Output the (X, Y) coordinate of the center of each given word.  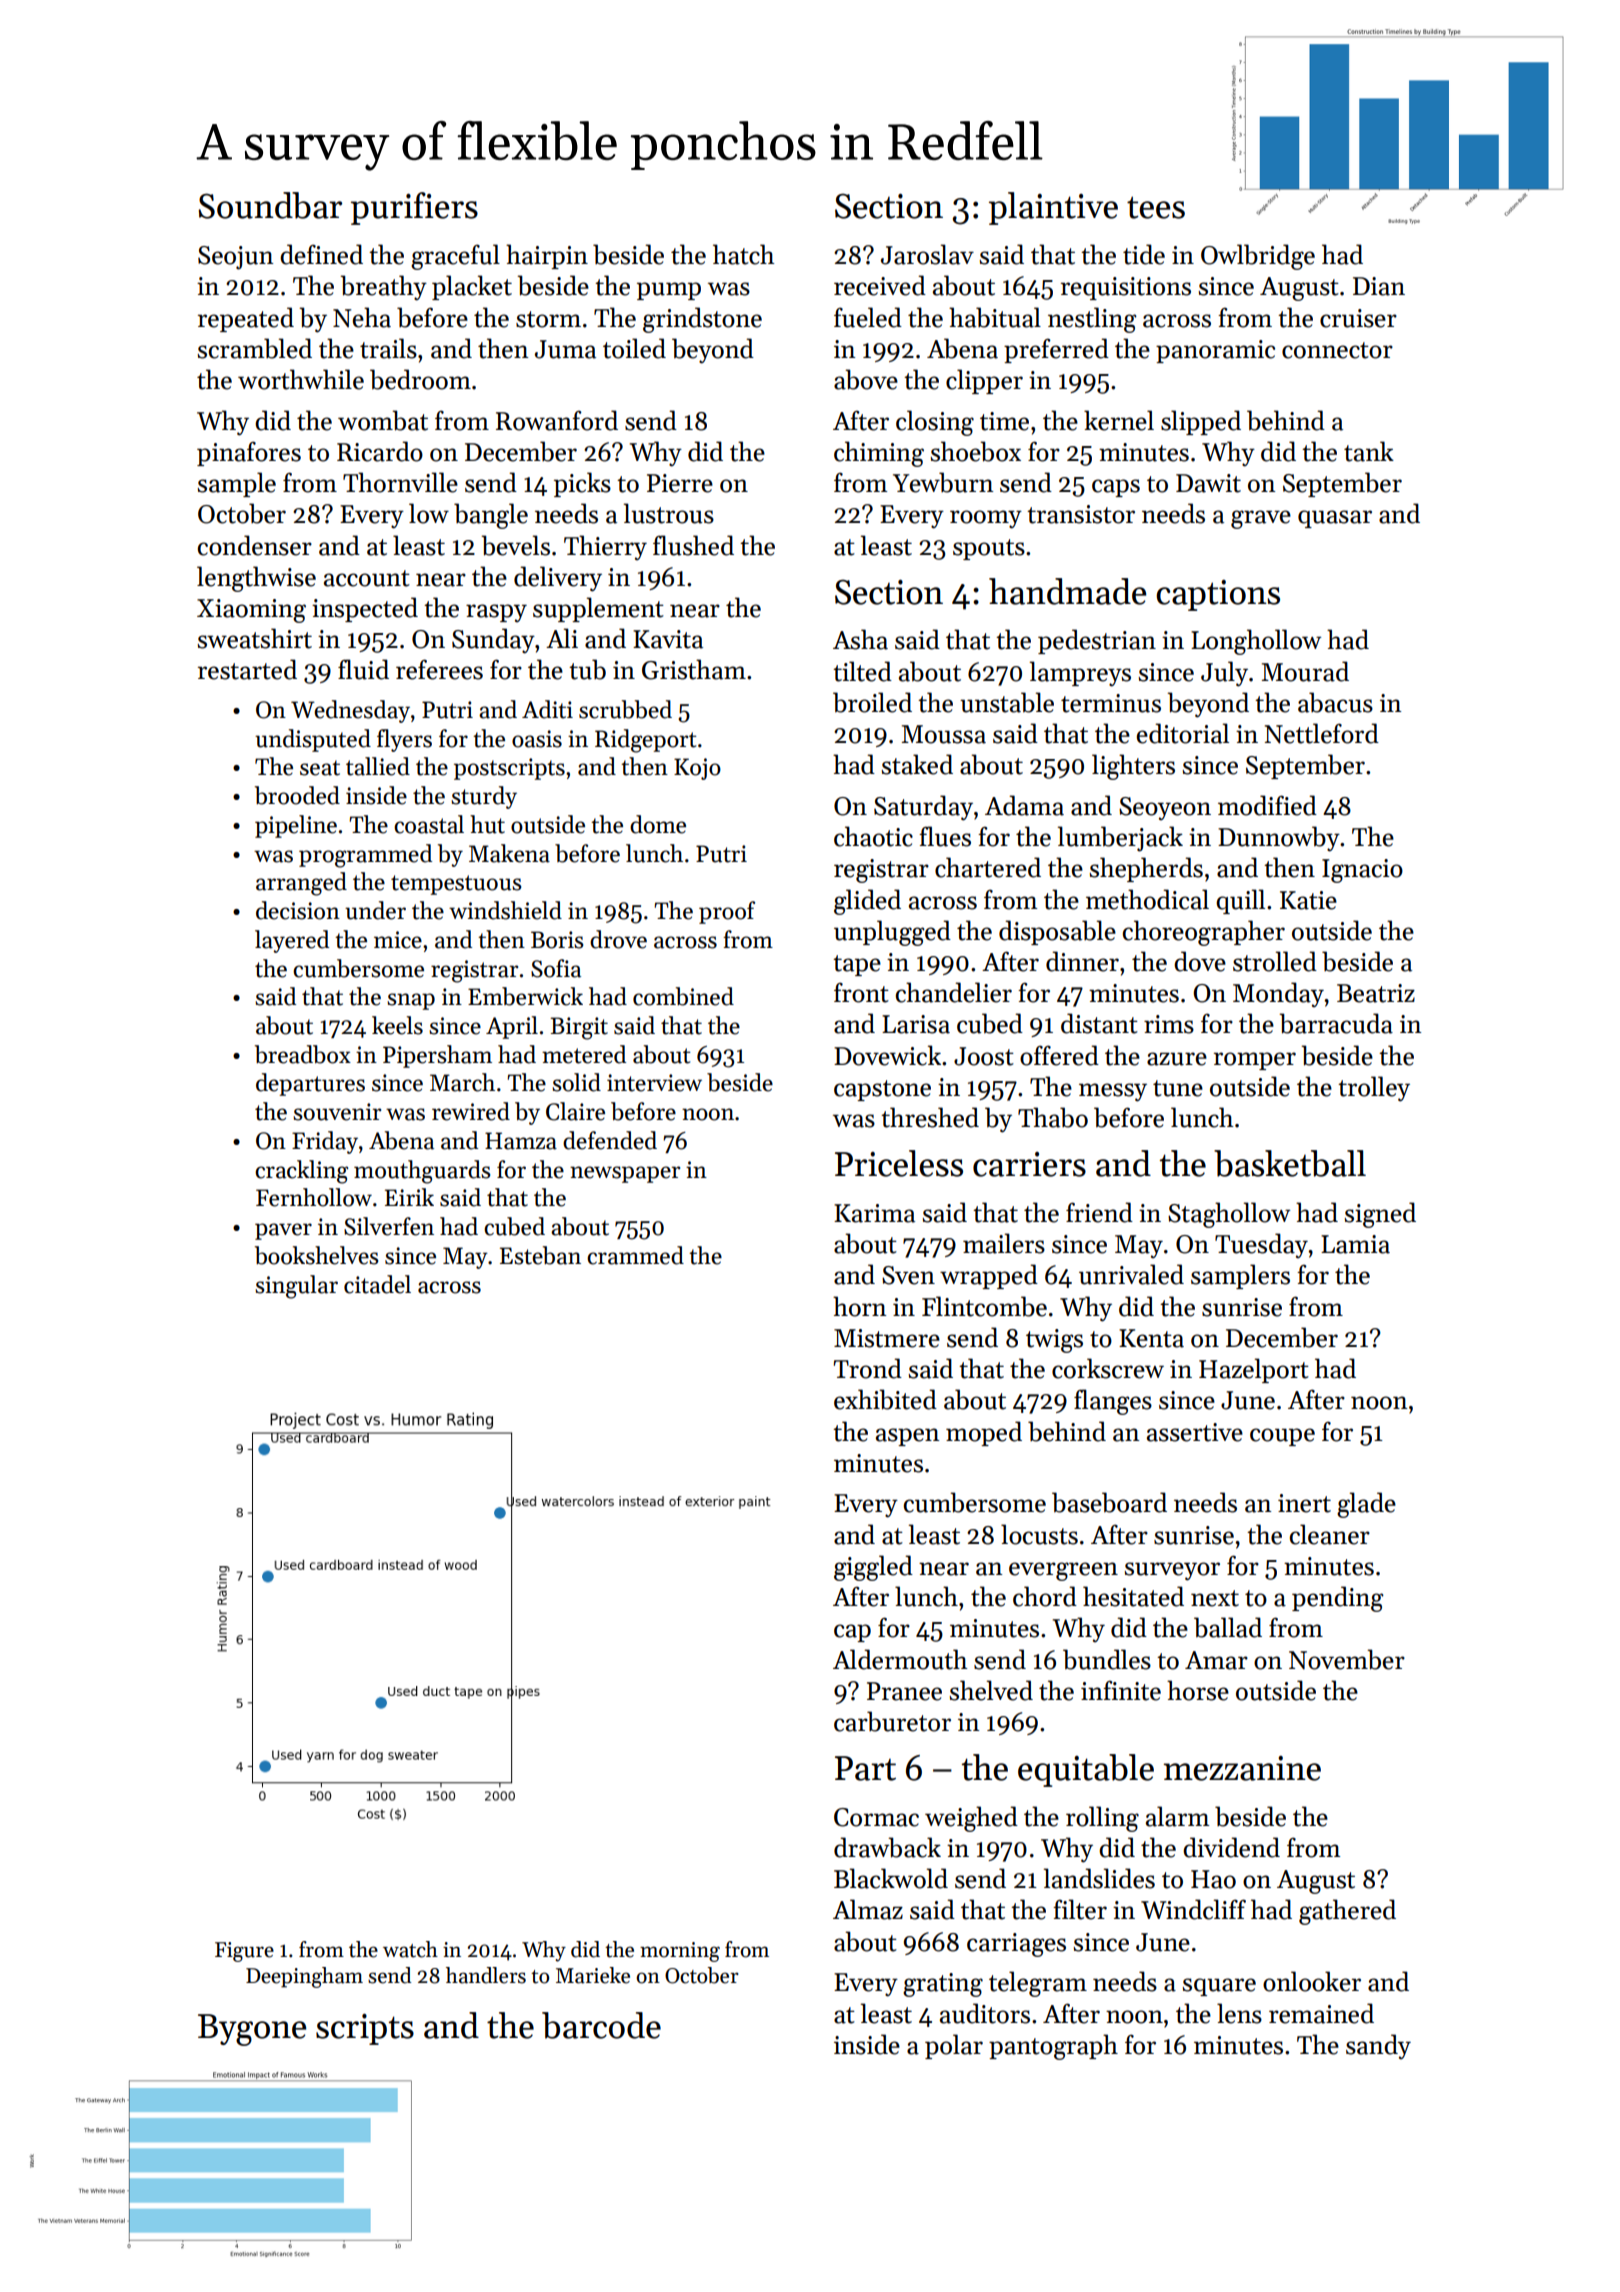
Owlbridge (1258, 257)
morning (680, 1952)
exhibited (885, 1399)
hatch (743, 254)
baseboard (1109, 1502)
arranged (301, 884)
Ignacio (1362, 871)
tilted (862, 671)
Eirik (409, 1197)
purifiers (414, 208)
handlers (486, 1975)
